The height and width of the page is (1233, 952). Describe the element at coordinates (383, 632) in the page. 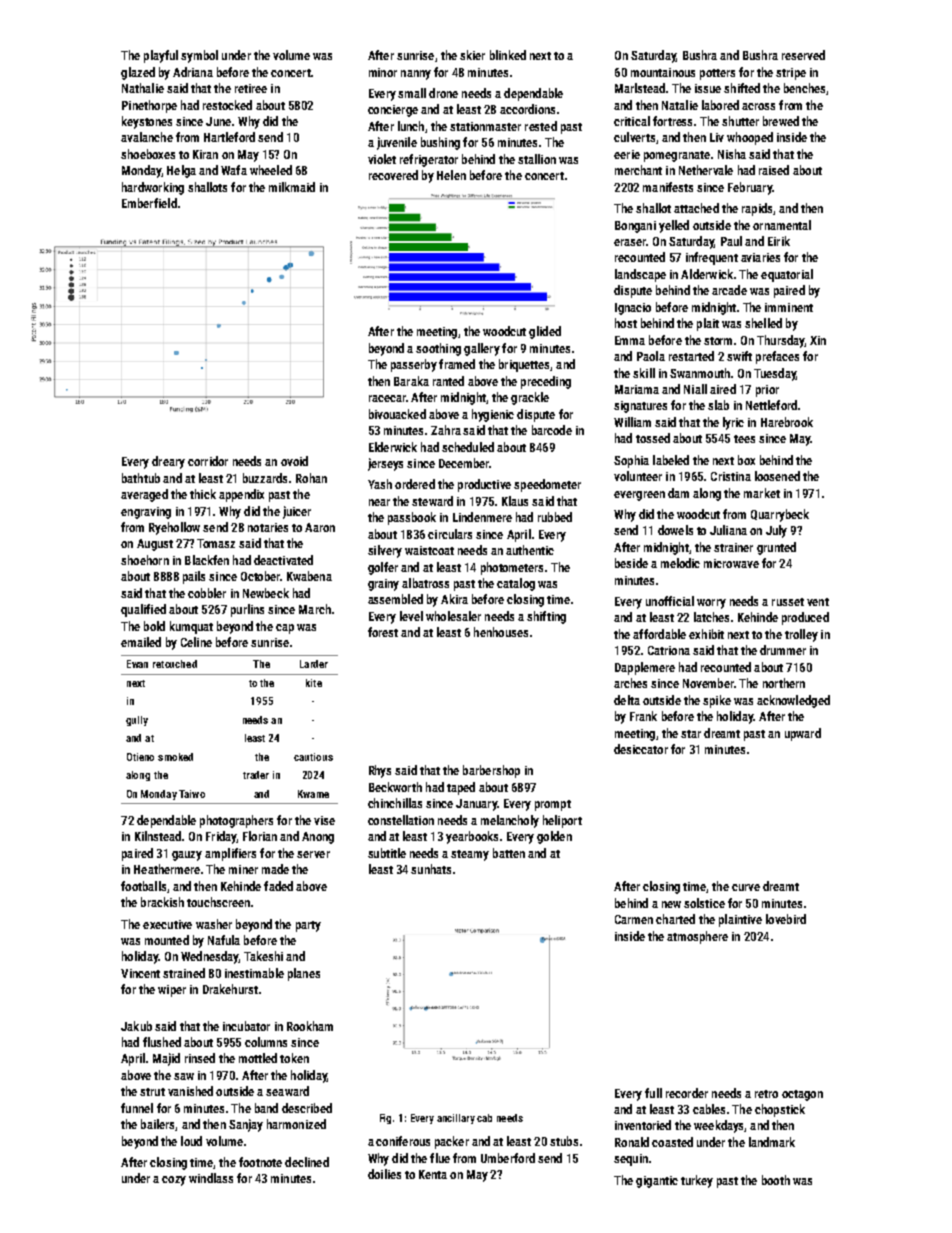

I see `forest` at that location.
